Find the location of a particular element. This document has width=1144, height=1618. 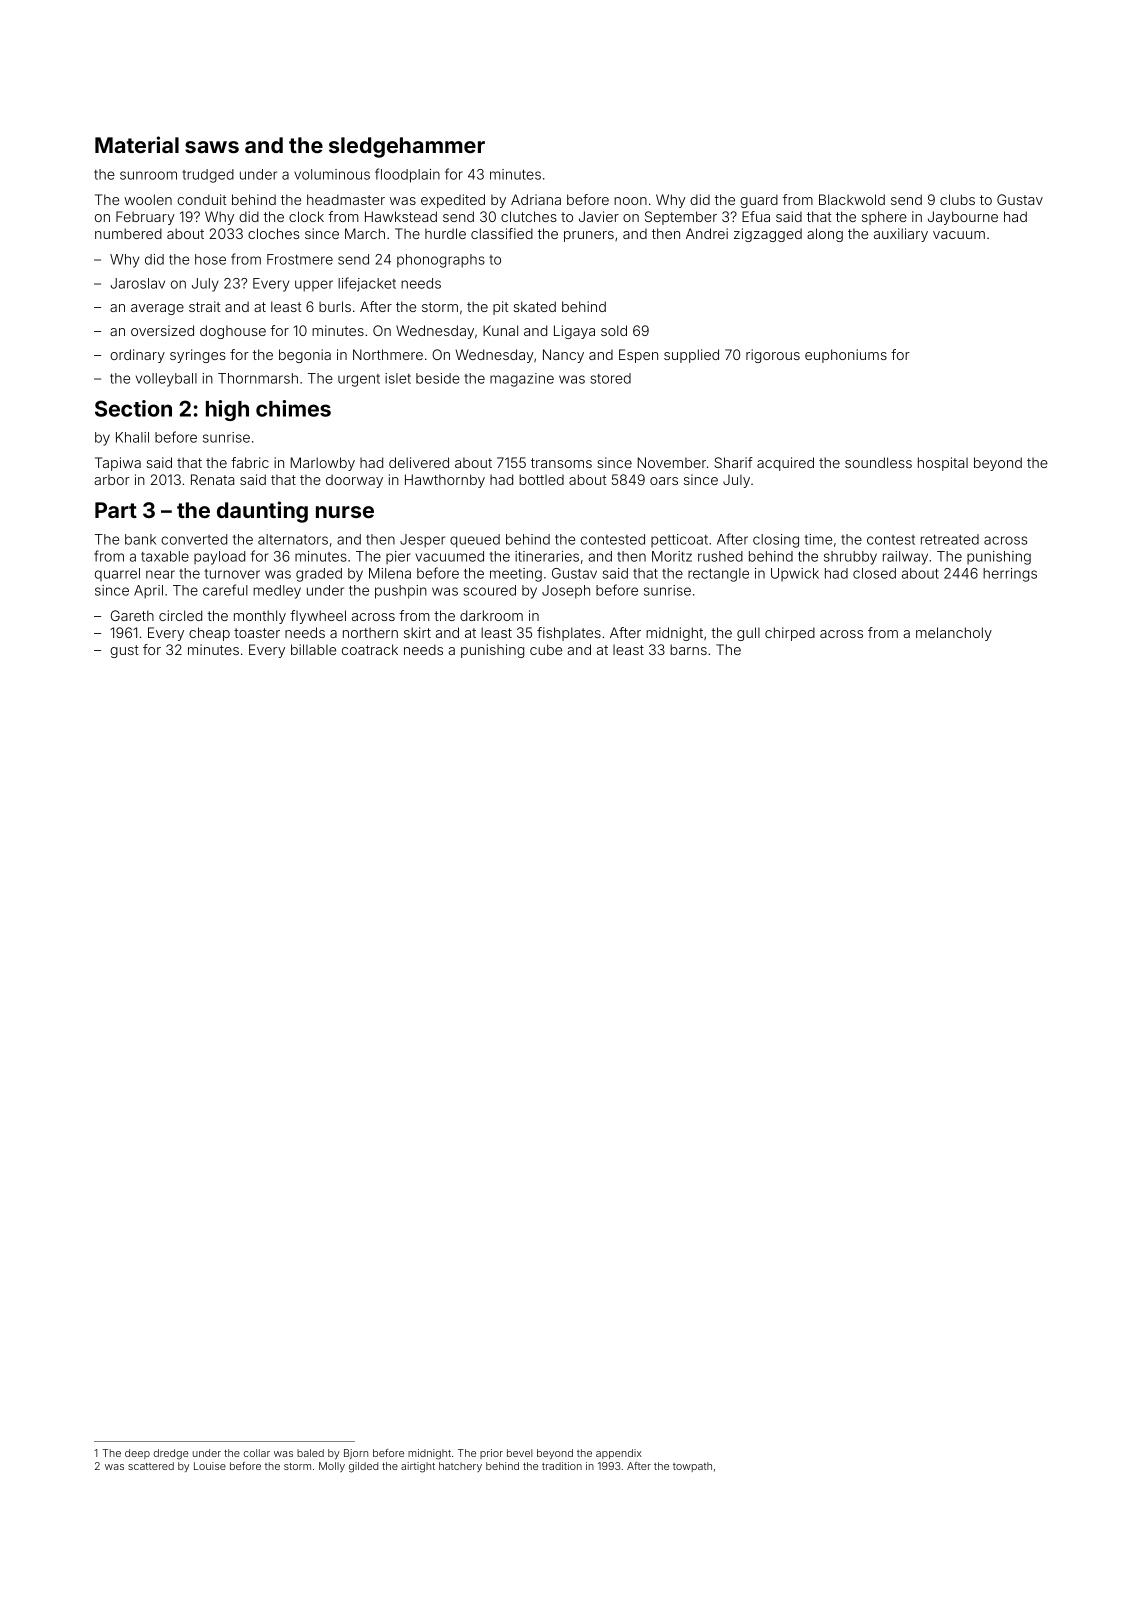

collar is located at coordinates (257, 1453).
